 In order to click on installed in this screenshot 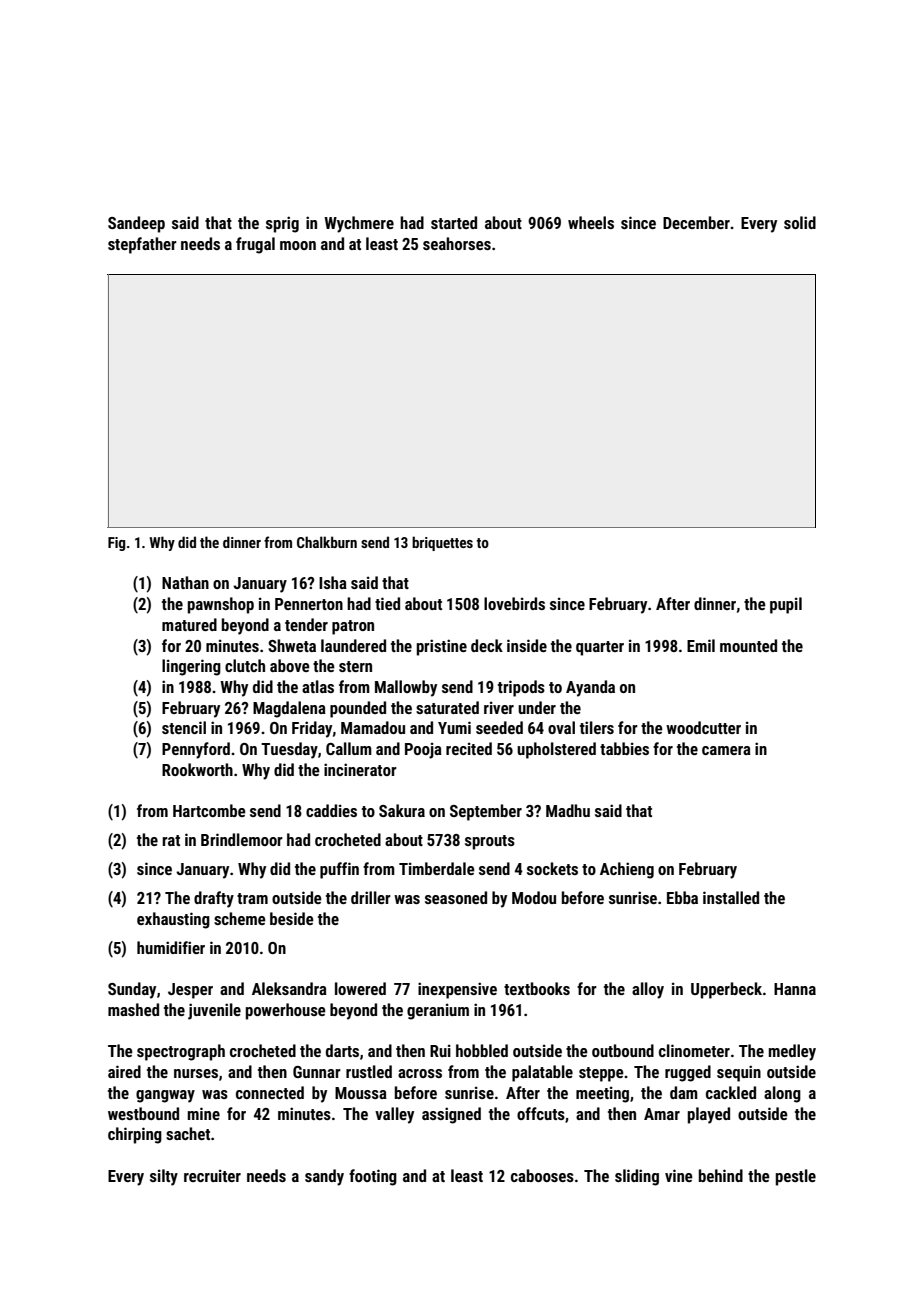, I will do `click(731, 897)`.
